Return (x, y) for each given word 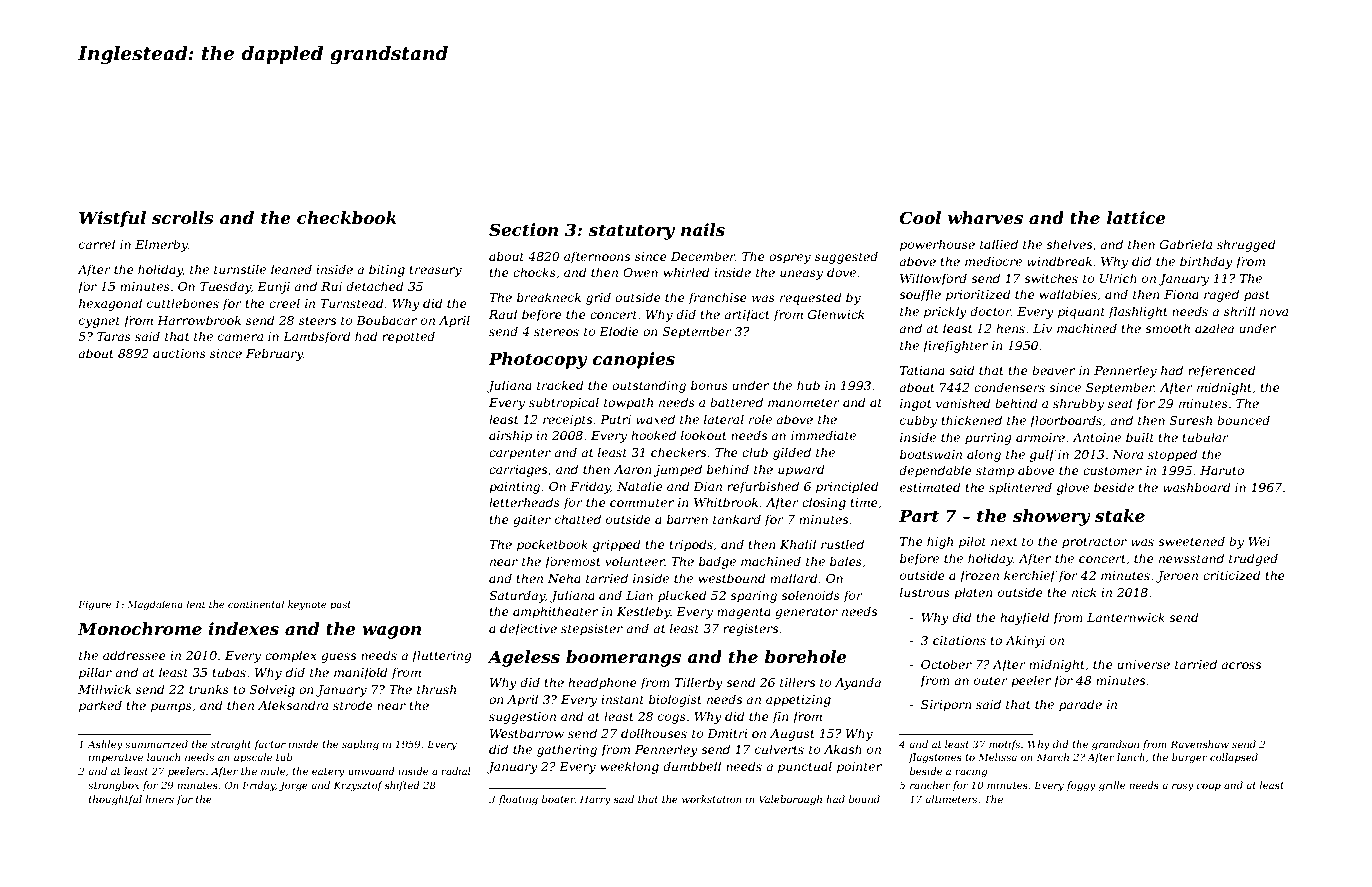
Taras (114, 336)
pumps (171, 708)
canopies (634, 360)
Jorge (293, 786)
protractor (1094, 543)
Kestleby (644, 612)
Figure (94, 605)
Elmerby (161, 245)
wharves (985, 217)
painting (514, 488)
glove (1073, 488)
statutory (631, 232)
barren (687, 519)
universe (1143, 664)
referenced (1222, 371)
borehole (806, 656)
